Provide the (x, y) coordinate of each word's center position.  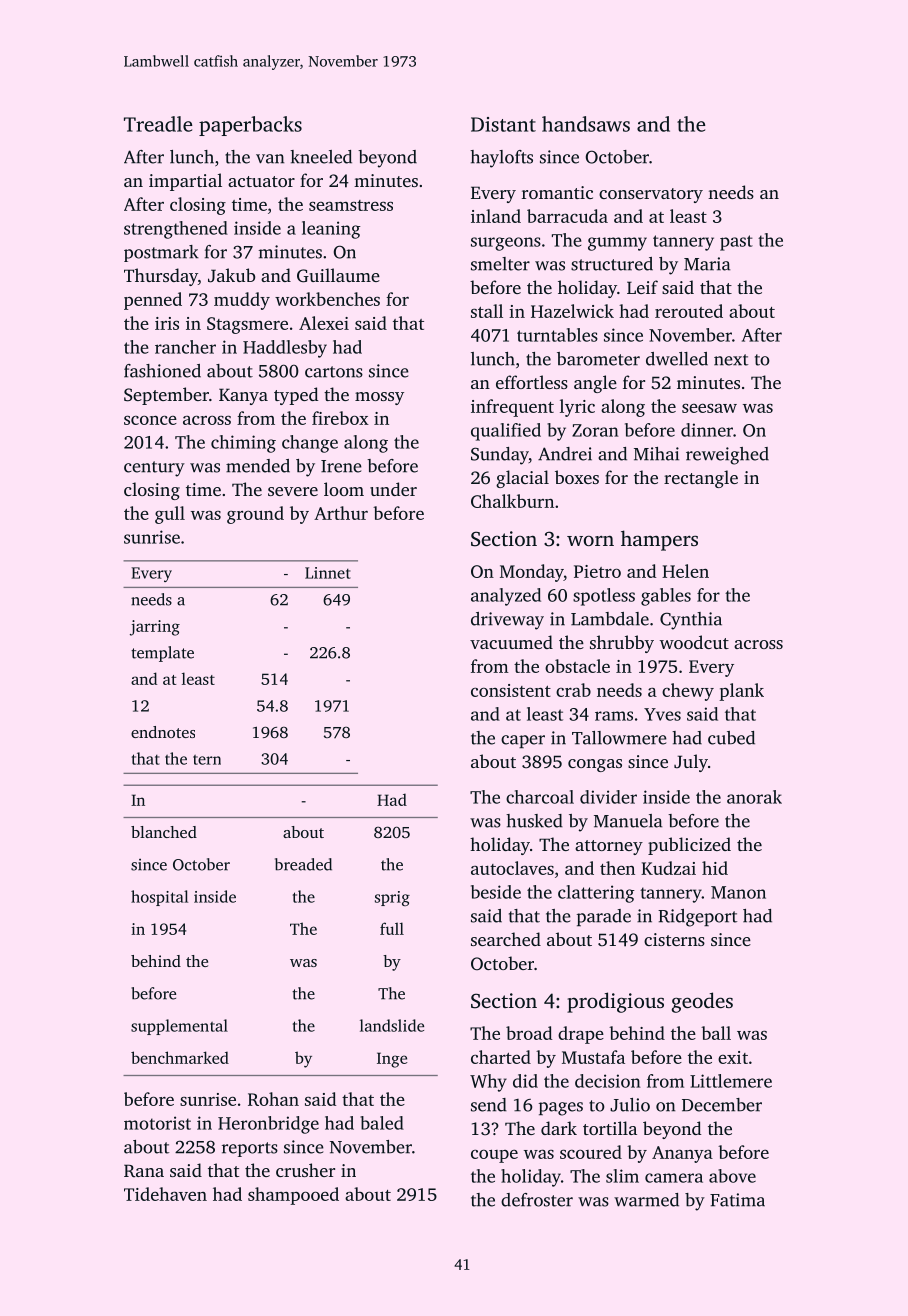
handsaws (586, 124)
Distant (503, 124)
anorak (754, 797)
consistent (511, 690)
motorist (157, 1123)
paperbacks (250, 126)
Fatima (737, 1200)
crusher (305, 1170)
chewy (688, 692)
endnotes (163, 732)
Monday (532, 573)
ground (255, 515)
